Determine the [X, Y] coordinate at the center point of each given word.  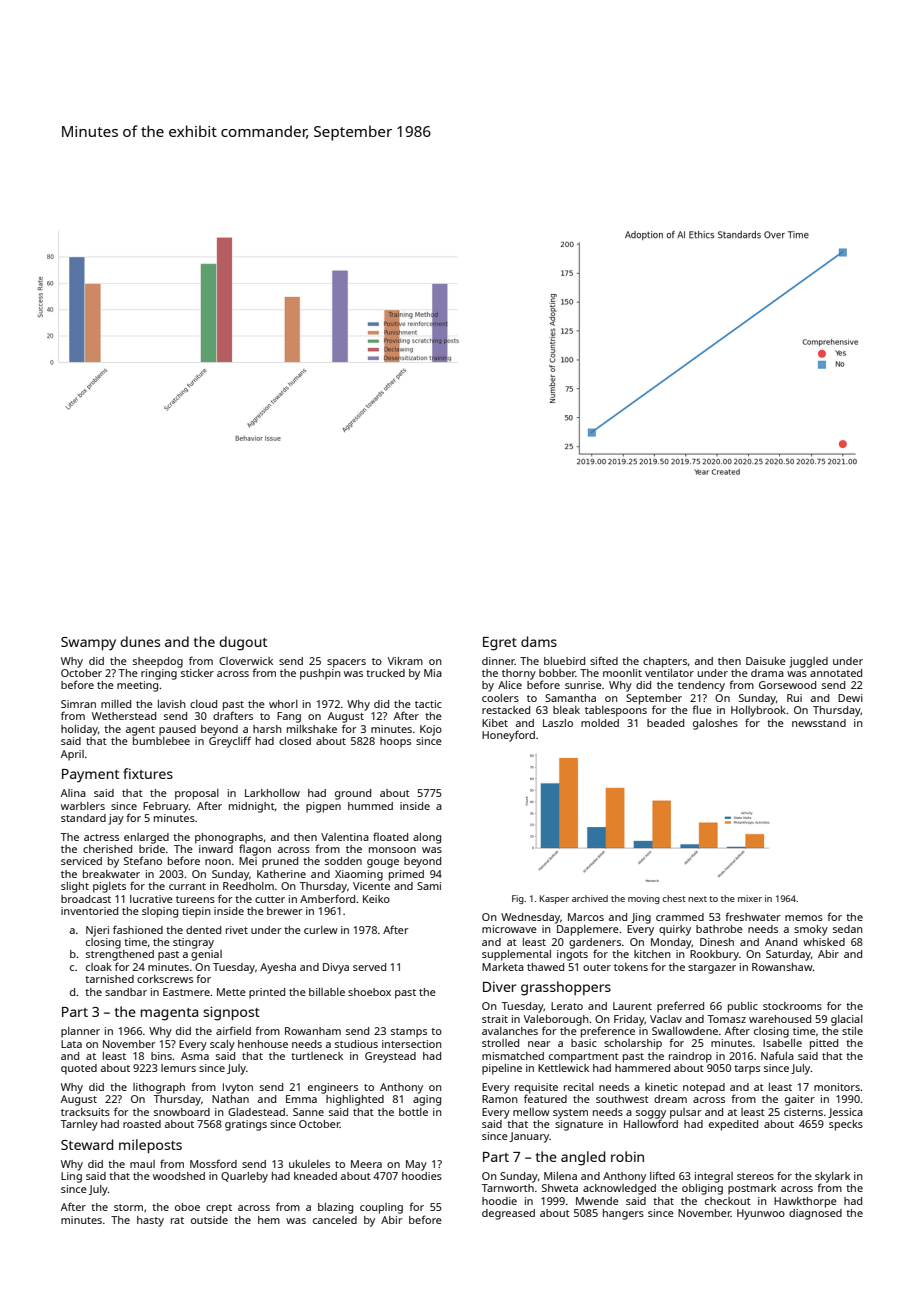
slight [75, 887]
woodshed [179, 1176]
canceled [335, 1220]
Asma [195, 1056]
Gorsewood [787, 685]
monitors [837, 1087]
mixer [750, 898]
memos [804, 918]
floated [390, 836]
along [427, 838]
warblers [83, 806]
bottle [413, 1112]
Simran [78, 704]
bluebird [564, 661]
